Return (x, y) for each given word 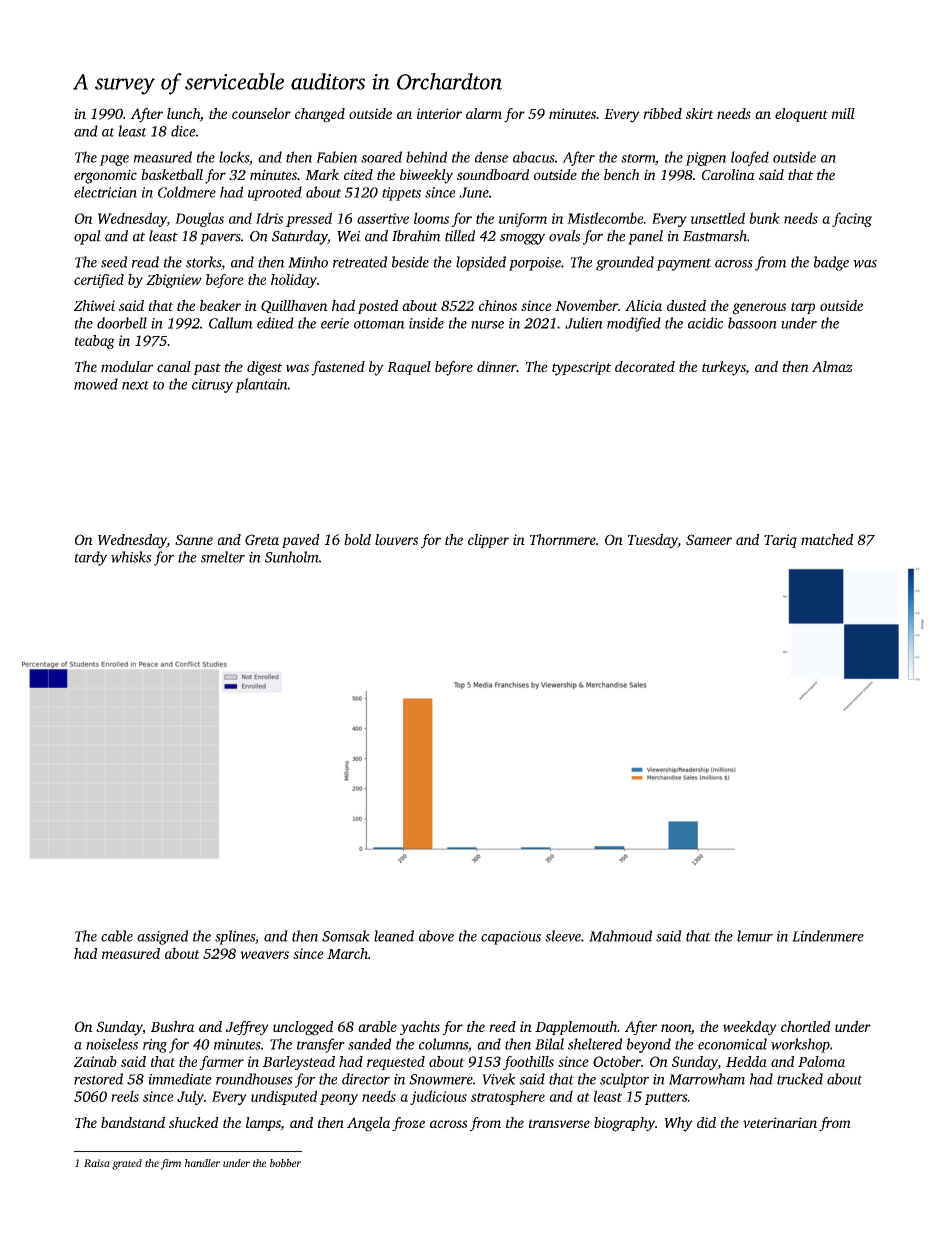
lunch (183, 115)
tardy (91, 558)
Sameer (709, 539)
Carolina (728, 174)
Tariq (780, 541)
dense (491, 157)
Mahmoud (620, 936)
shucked (194, 1122)
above (436, 936)
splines (235, 937)
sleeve (563, 936)
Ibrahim (416, 236)
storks (203, 262)
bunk (764, 218)
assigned (163, 937)
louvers (396, 539)
